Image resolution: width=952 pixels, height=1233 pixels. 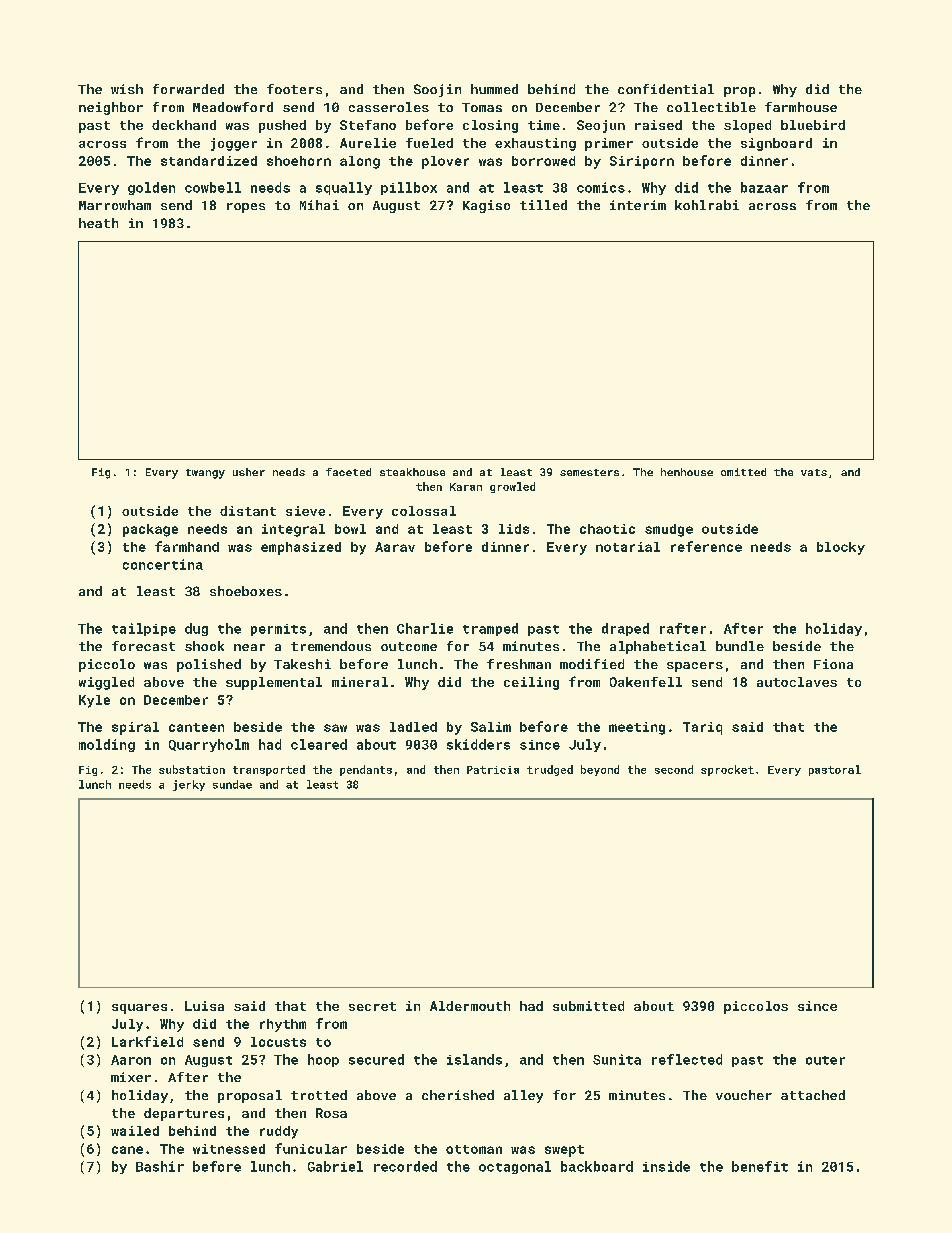 What do you see at coordinates (413, 727) in the page?
I see `ladled` at bounding box center [413, 727].
